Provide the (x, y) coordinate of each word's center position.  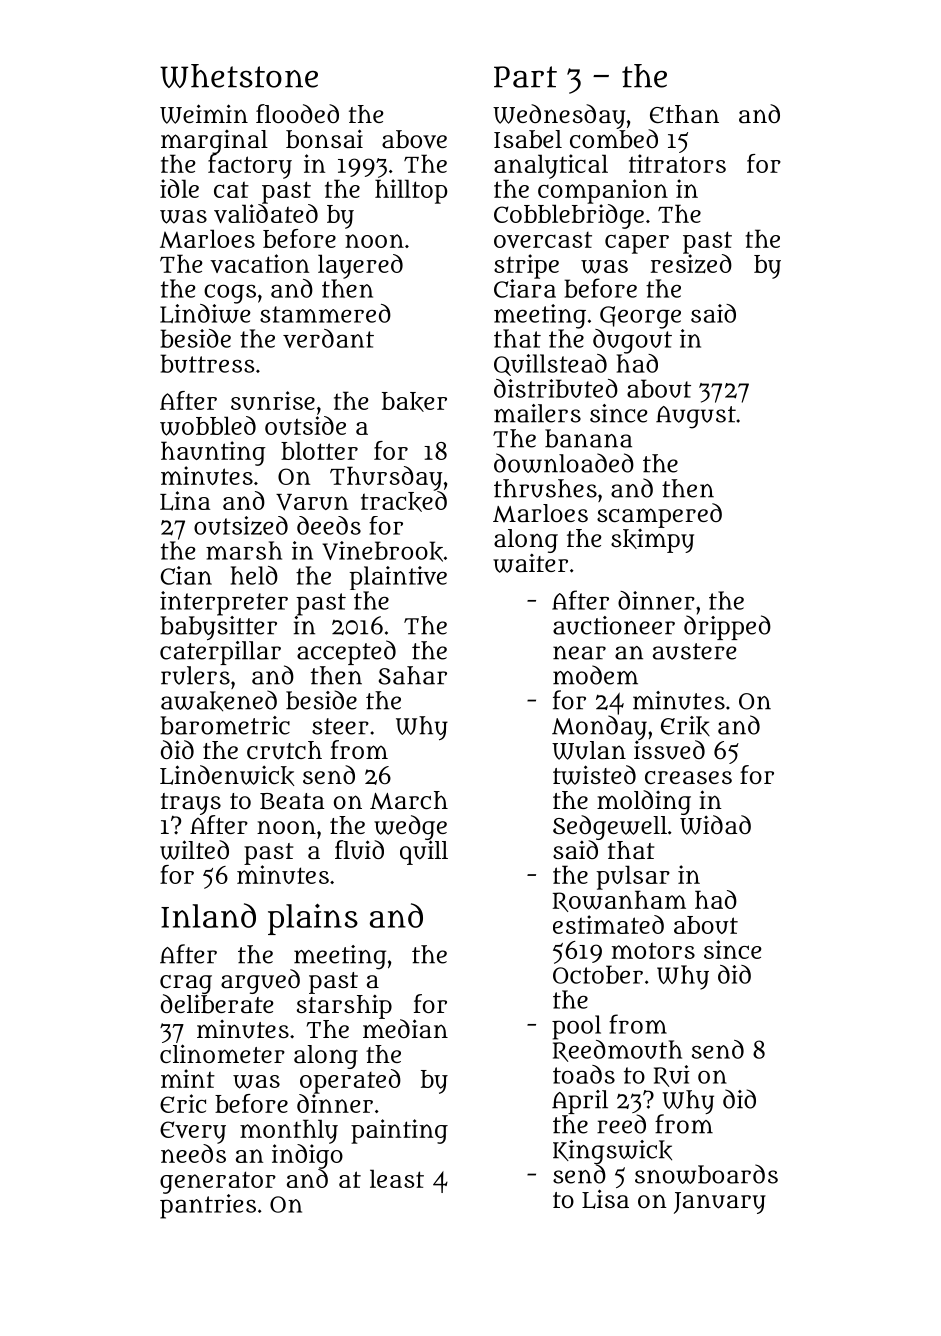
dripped (727, 627)
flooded (297, 113)
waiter (530, 563)
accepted (346, 652)
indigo (307, 1156)
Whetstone (239, 76)
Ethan (684, 114)
